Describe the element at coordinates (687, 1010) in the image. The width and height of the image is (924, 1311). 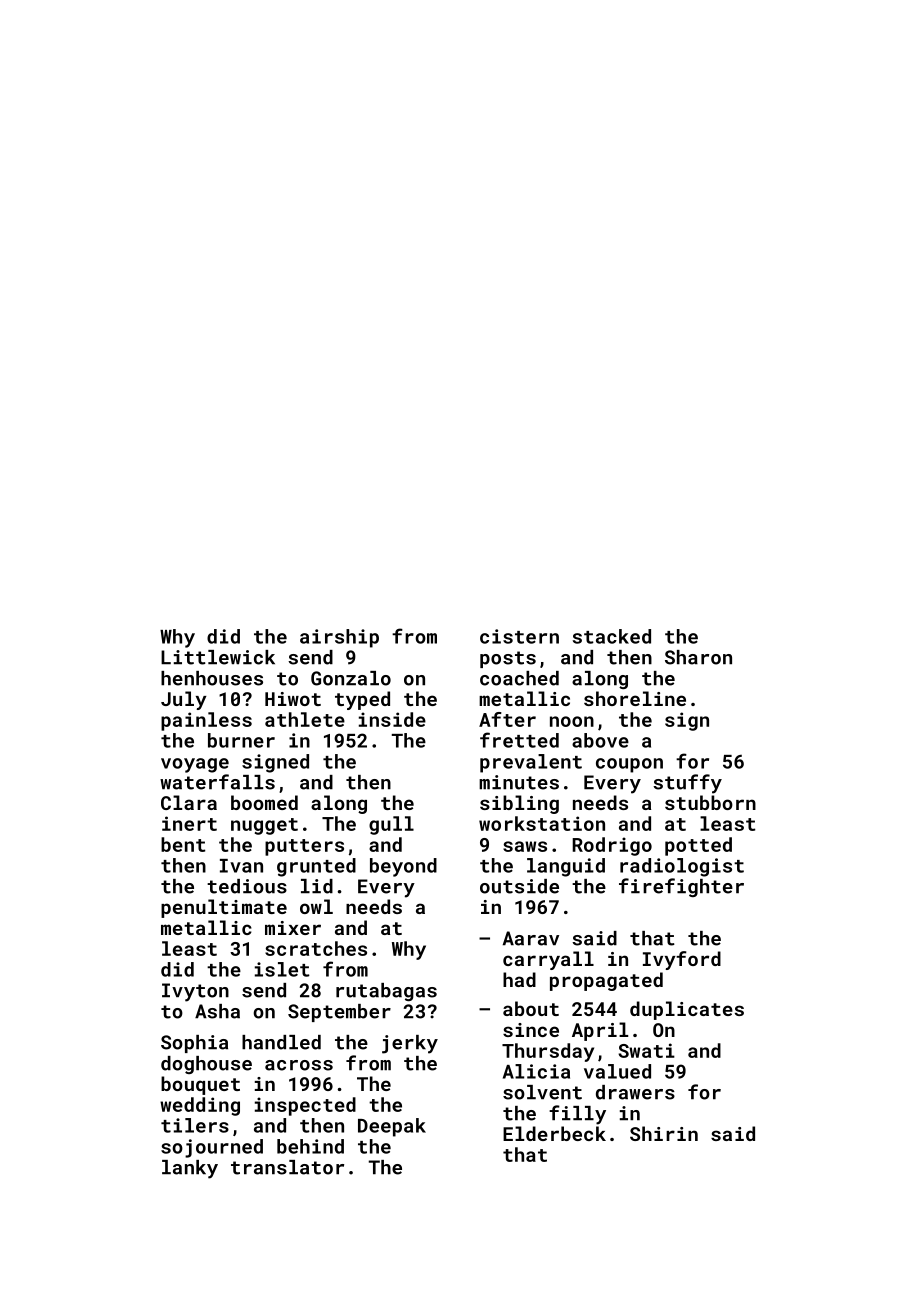
I see `duplicates` at that location.
